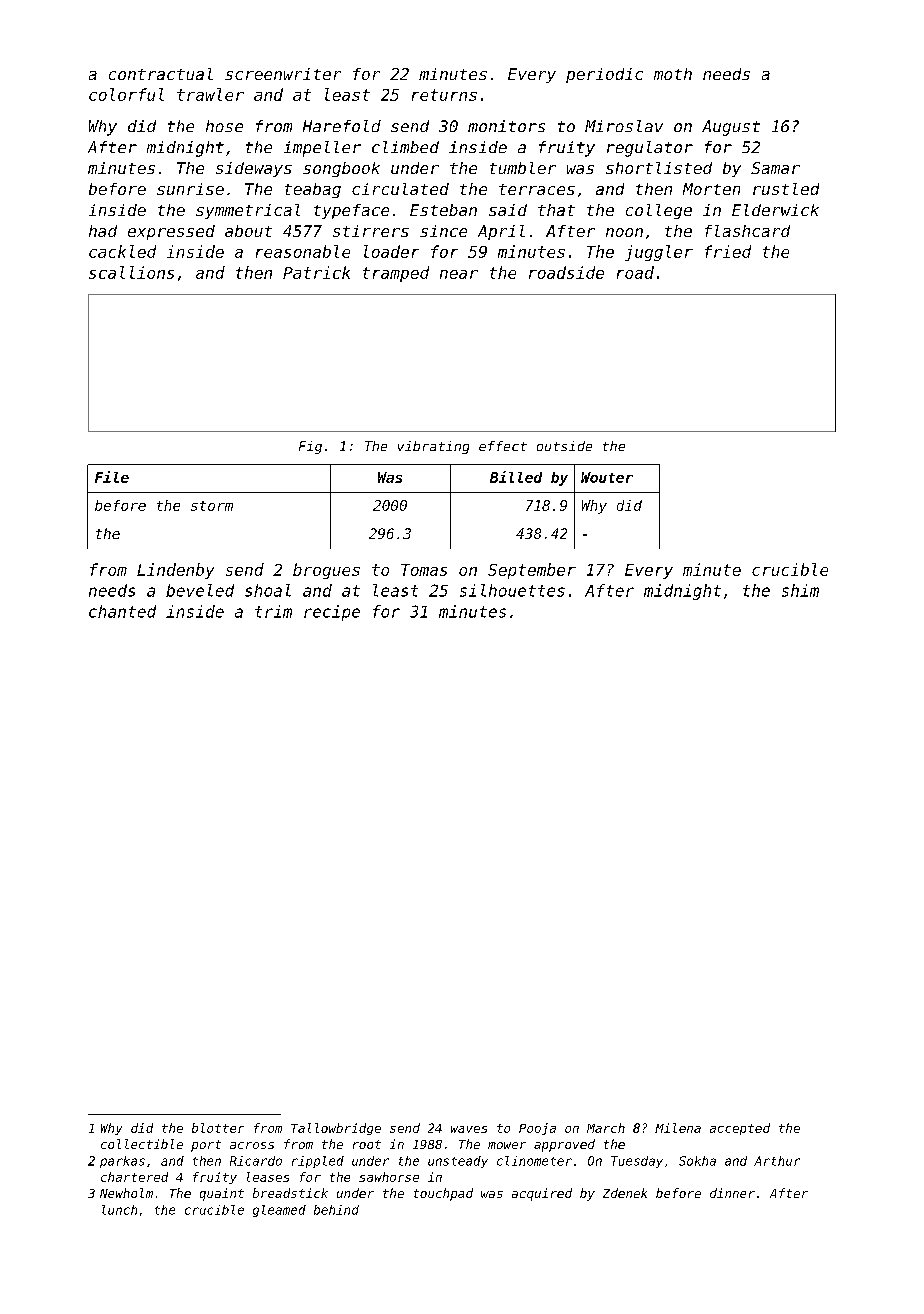 The image size is (924, 1314). Describe the element at coordinates (161, 74) in the document. I see `contractual` at that location.
